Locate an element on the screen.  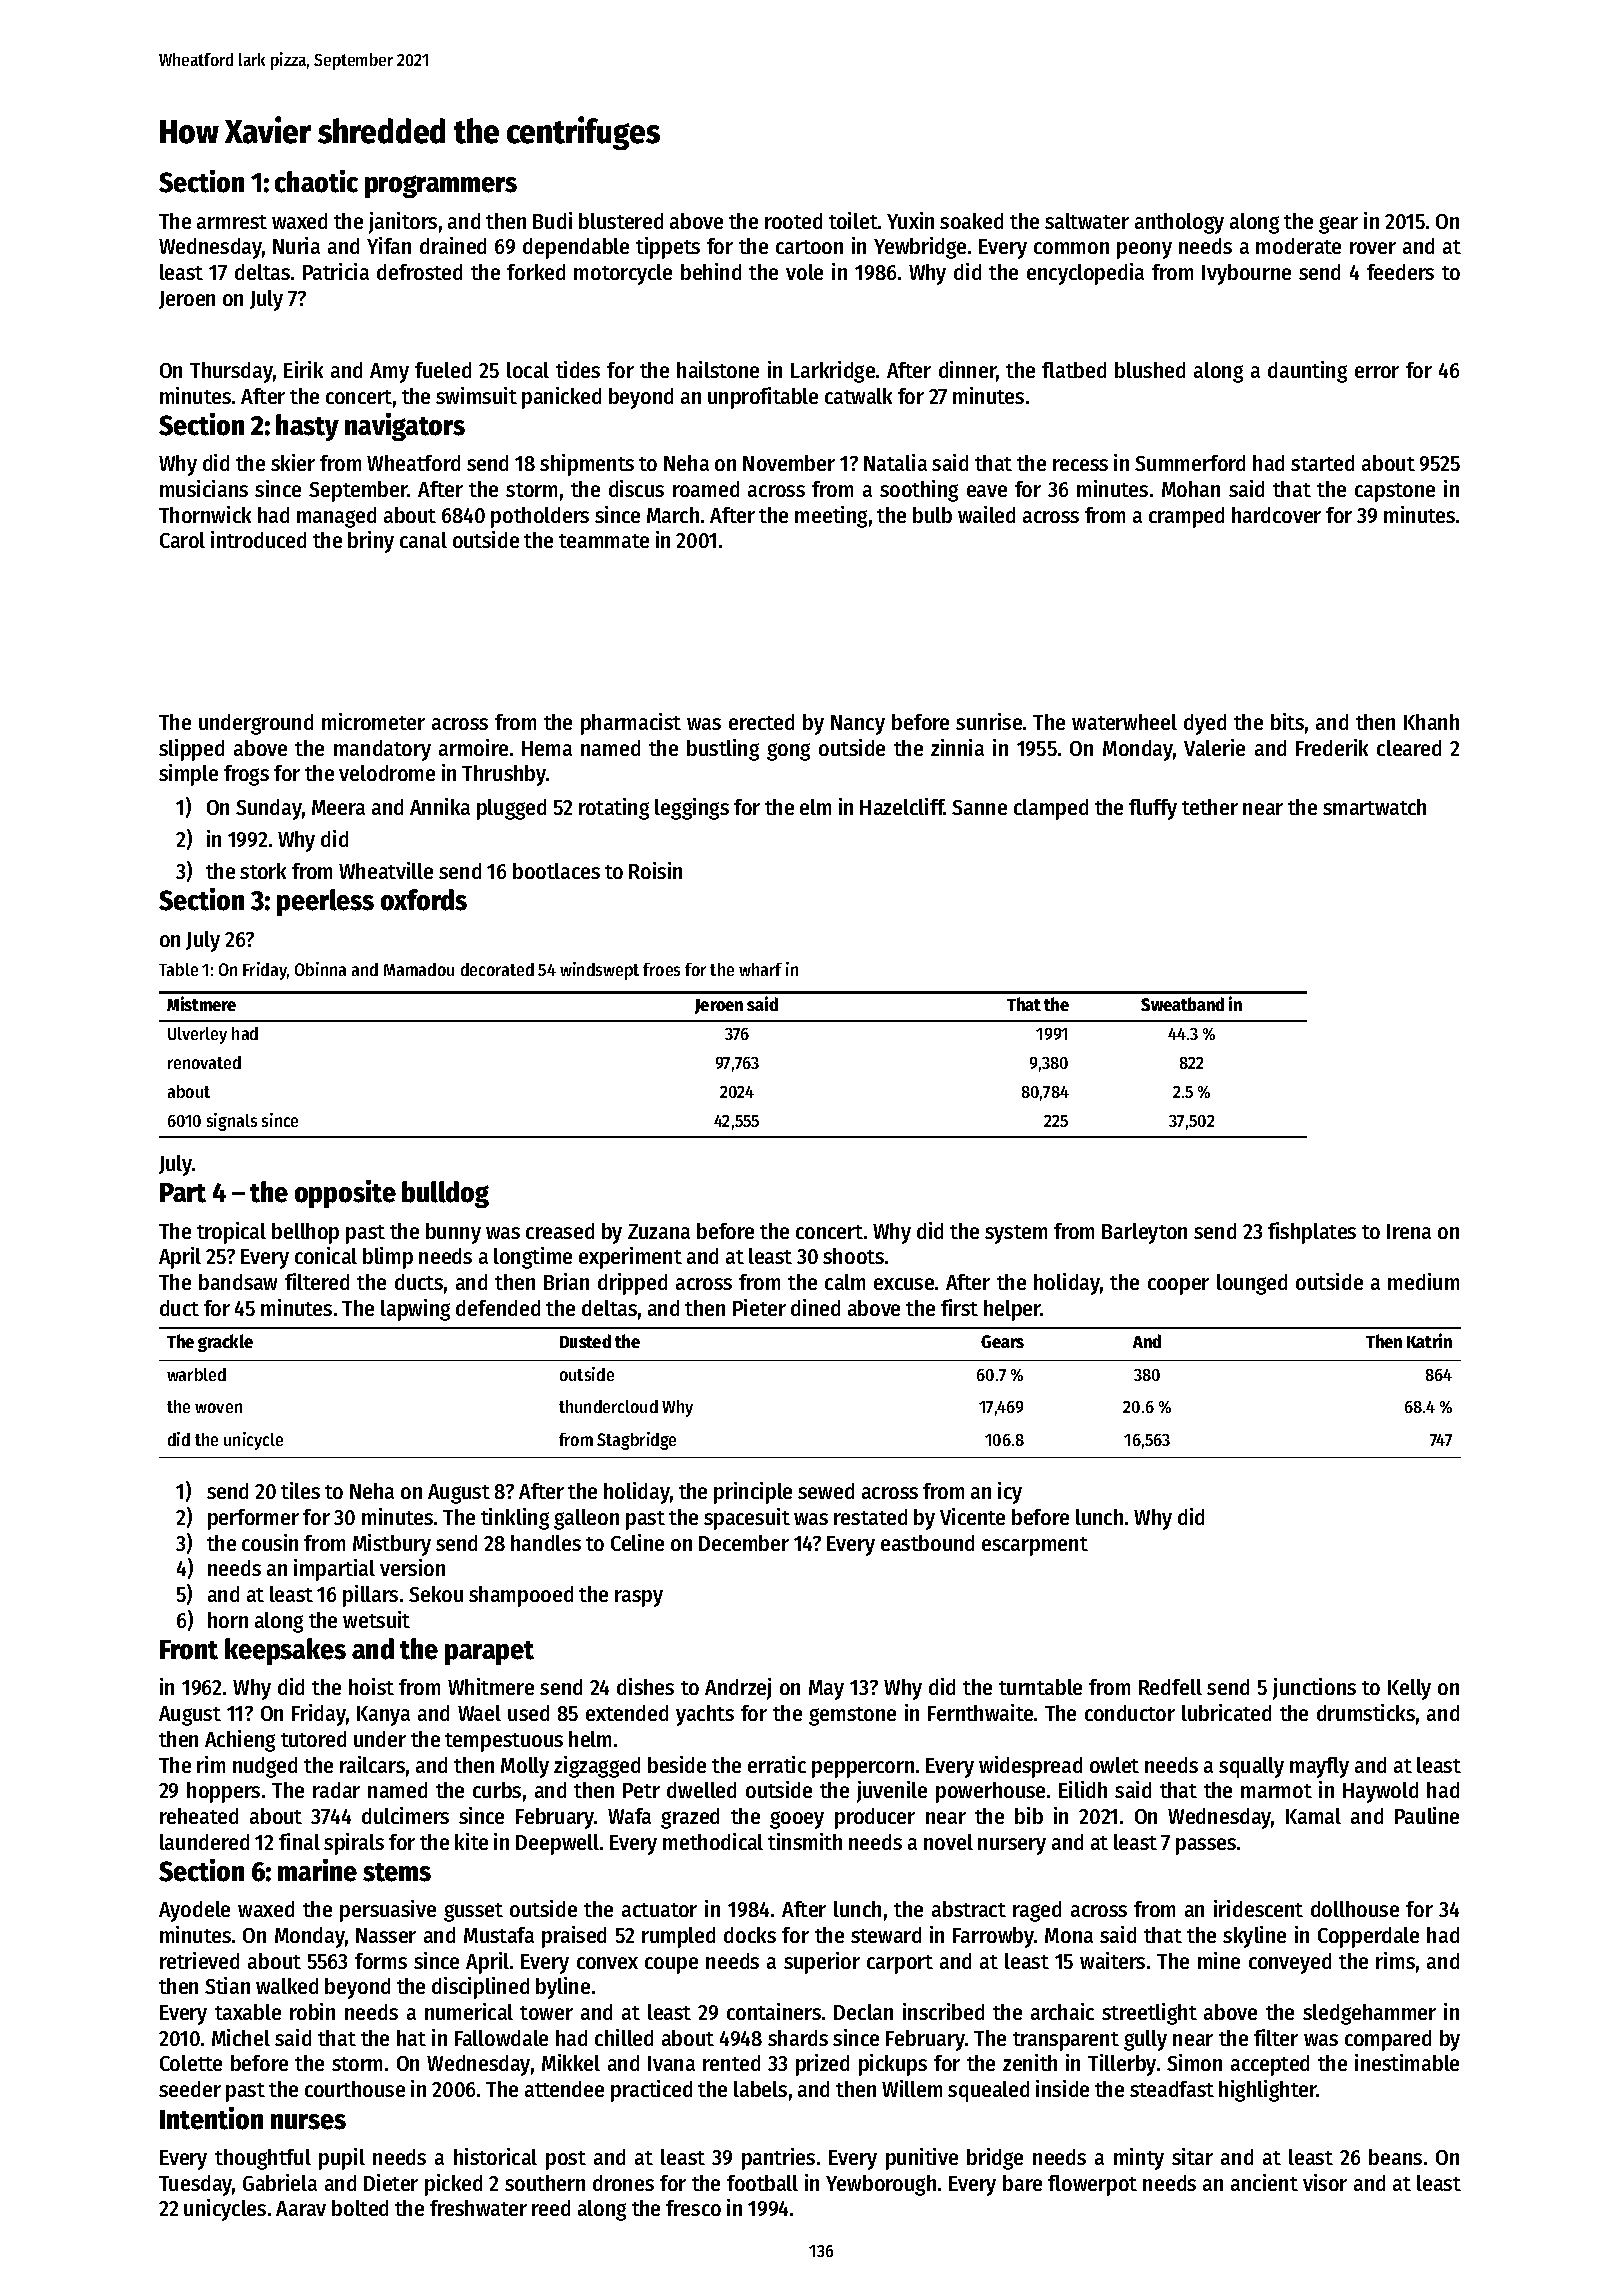
Andrzej is located at coordinates (738, 1689).
